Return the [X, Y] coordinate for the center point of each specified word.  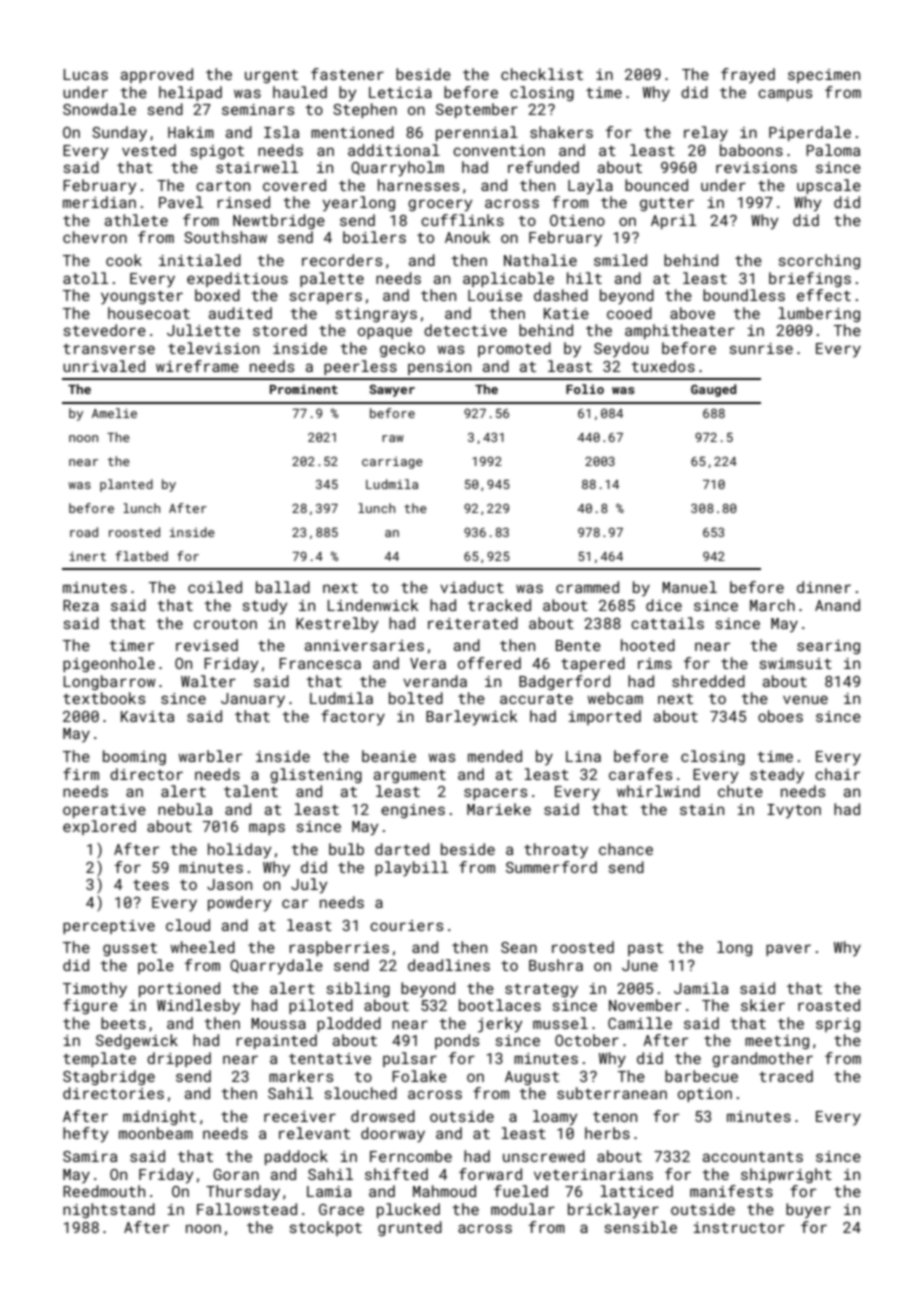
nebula [185, 809]
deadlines [449, 965]
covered [294, 185]
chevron [95, 237]
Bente [578, 645]
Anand [837, 605]
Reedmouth [104, 1191]
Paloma [833, 150]
